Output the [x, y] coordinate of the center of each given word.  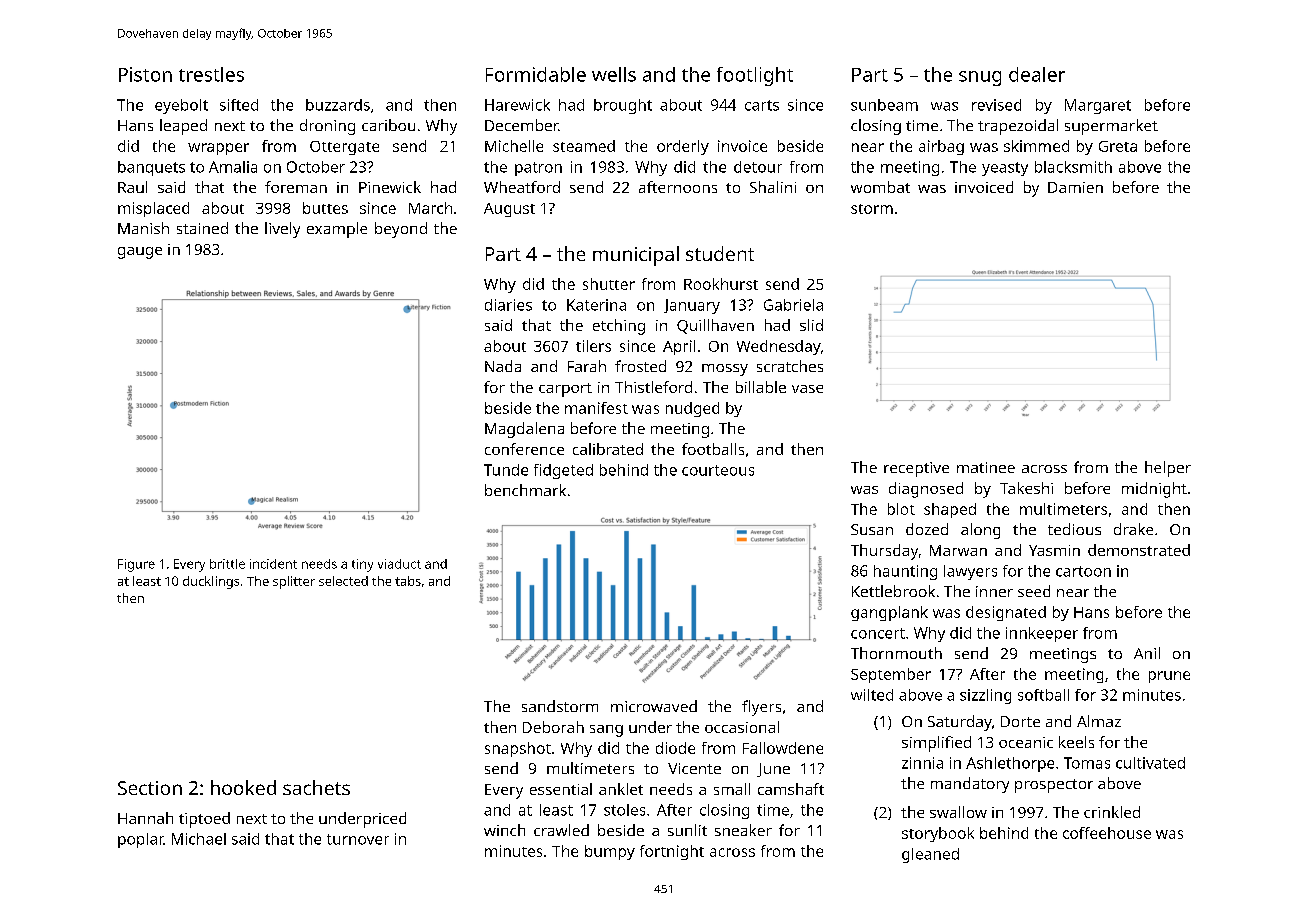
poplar [141, 840]
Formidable [536, 74]
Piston [145, 74]
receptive [916, 469]
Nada [503, 366]
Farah [587, 366]
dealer [1037, 74]
